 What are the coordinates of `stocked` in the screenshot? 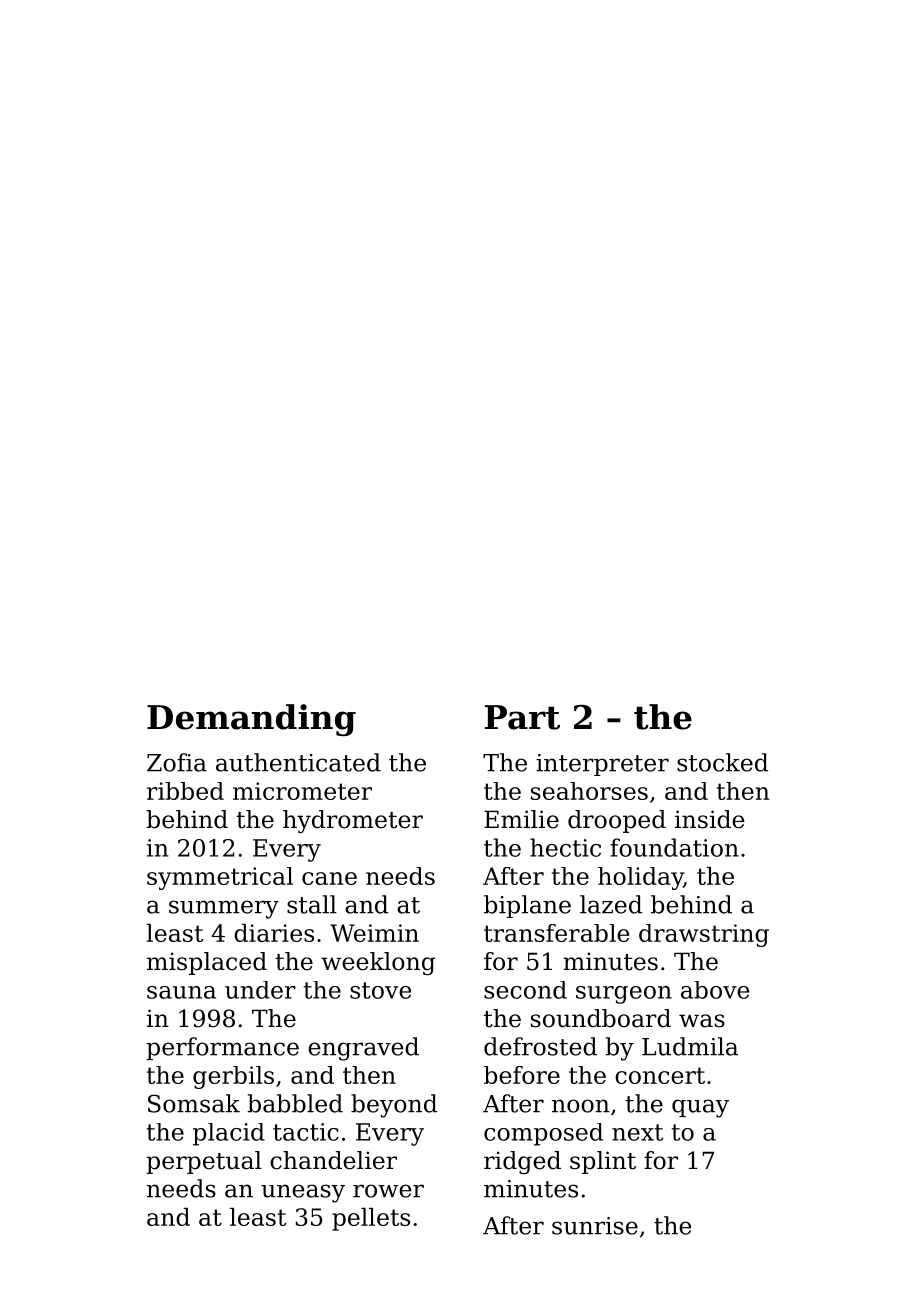 It's located at (722, 762).
